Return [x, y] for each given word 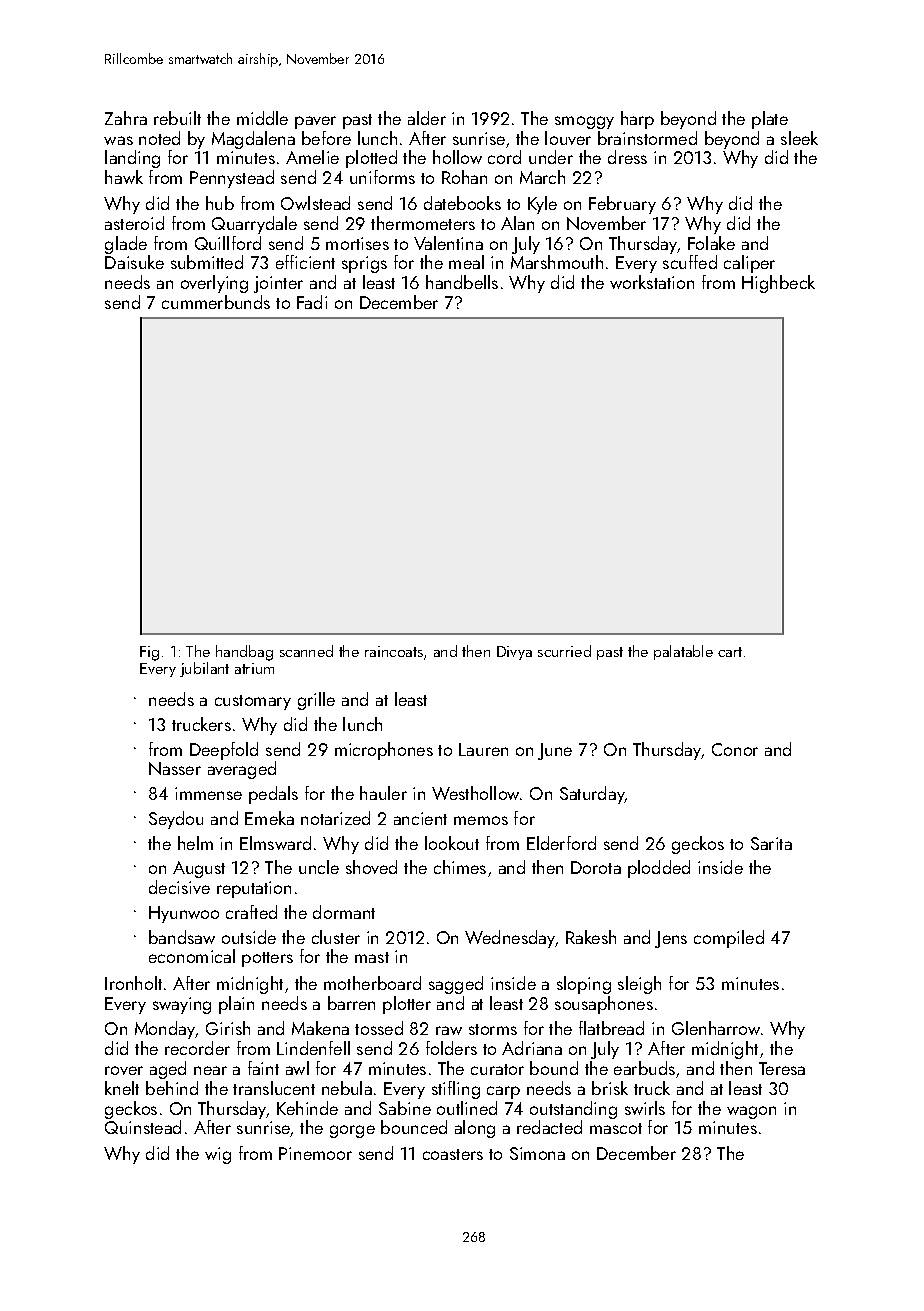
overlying [214, 284]
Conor [735, 749]
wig [218, 1155]
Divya [514, 653]
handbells [462, 282]
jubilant [204, 669]
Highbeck [778, 284]
